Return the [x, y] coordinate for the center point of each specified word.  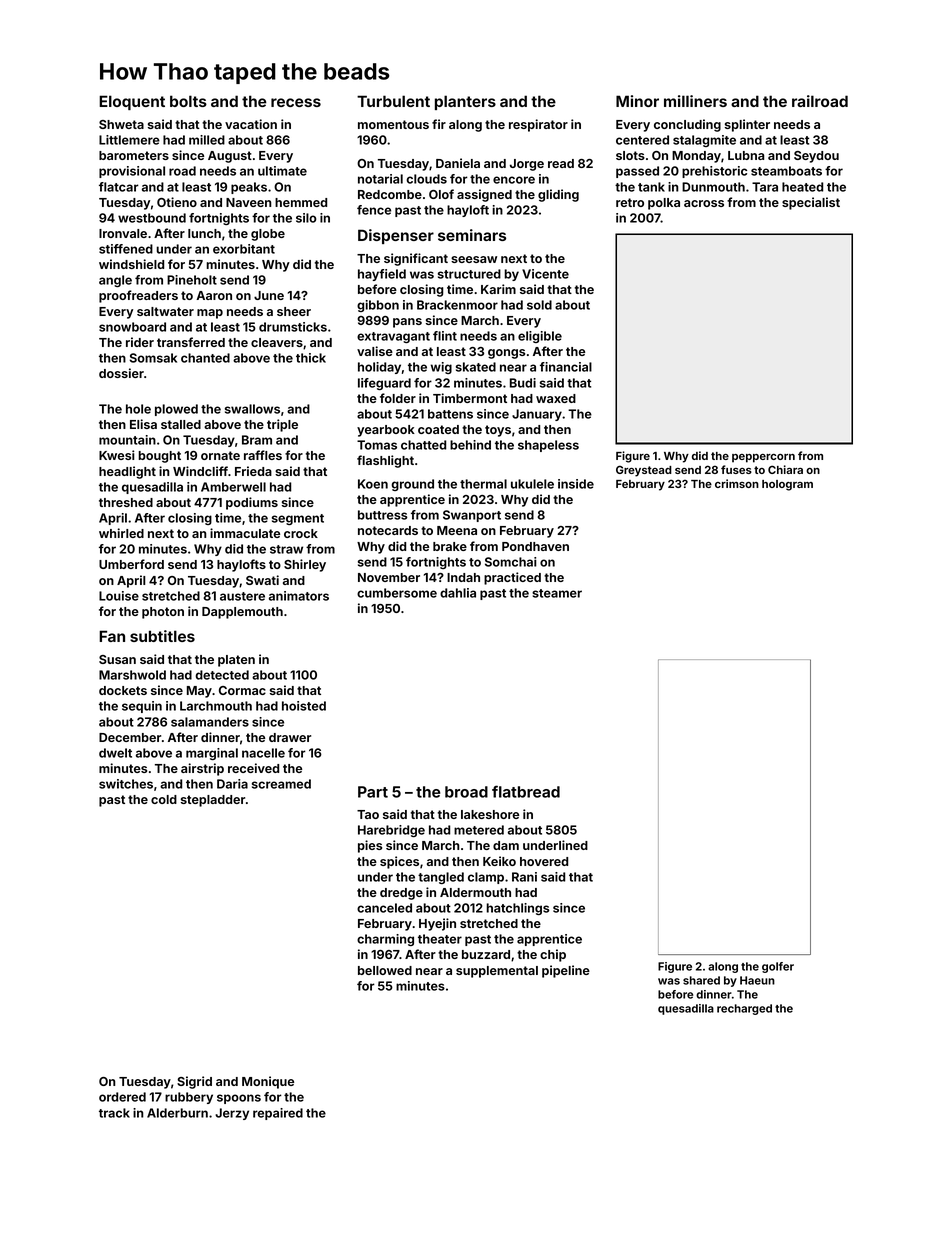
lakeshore [490, 814]
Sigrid [194, 1082]
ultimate [282, 171]
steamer [557, 593]
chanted [205, 358]
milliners [695, 101]
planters [465, 102]
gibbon [378, 306]
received [253, 768]
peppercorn [763, 458]
